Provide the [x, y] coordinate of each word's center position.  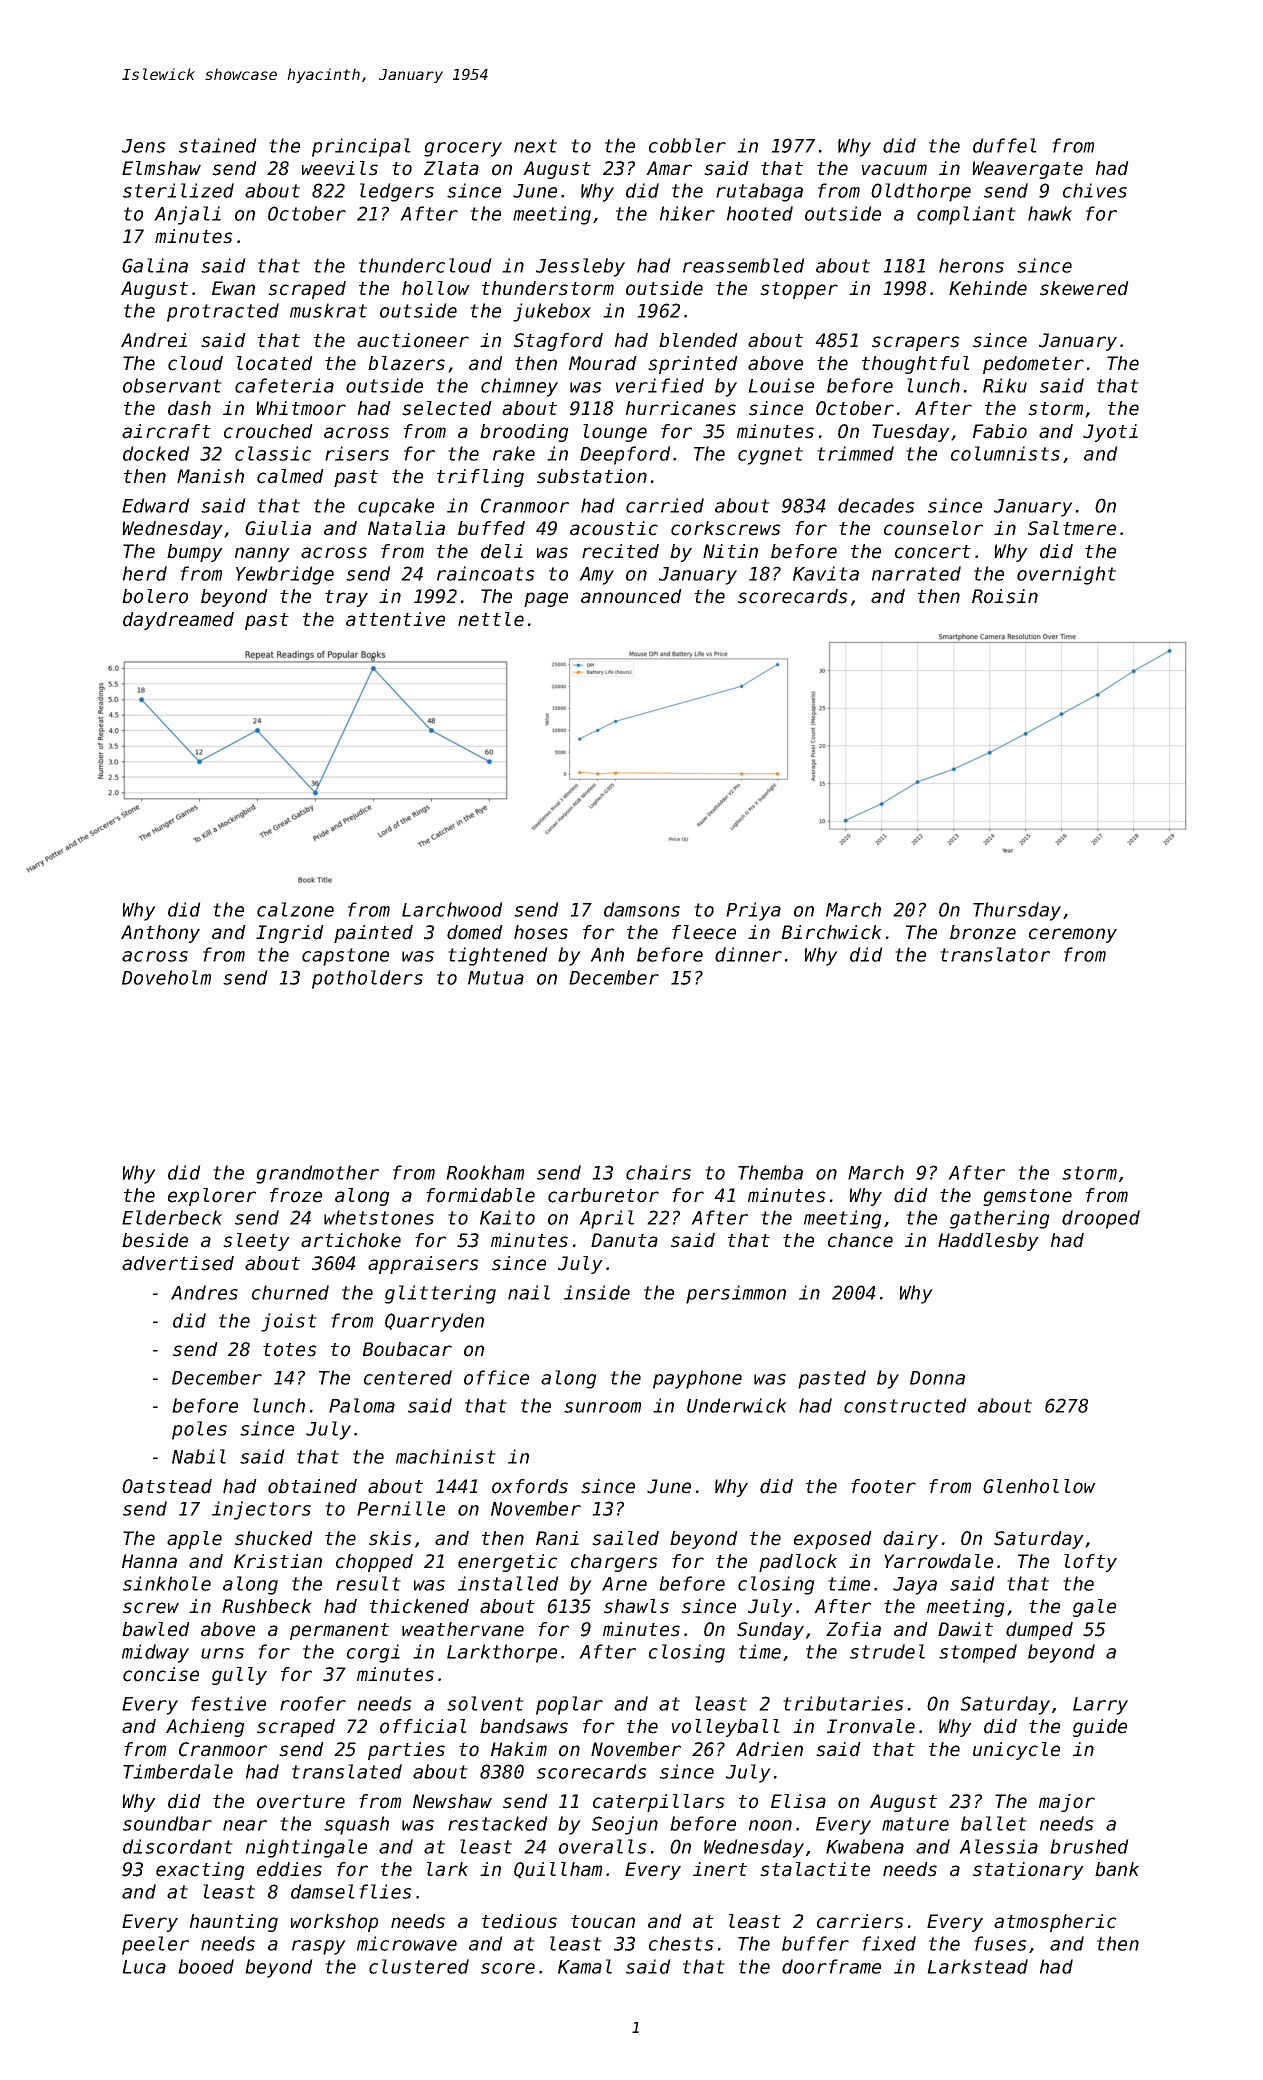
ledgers [397, 192]
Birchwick [832, 932]
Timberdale [178, 1771]
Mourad [603, 363]
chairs [658, 1172]
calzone [295, 909]
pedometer [1033, 365]
